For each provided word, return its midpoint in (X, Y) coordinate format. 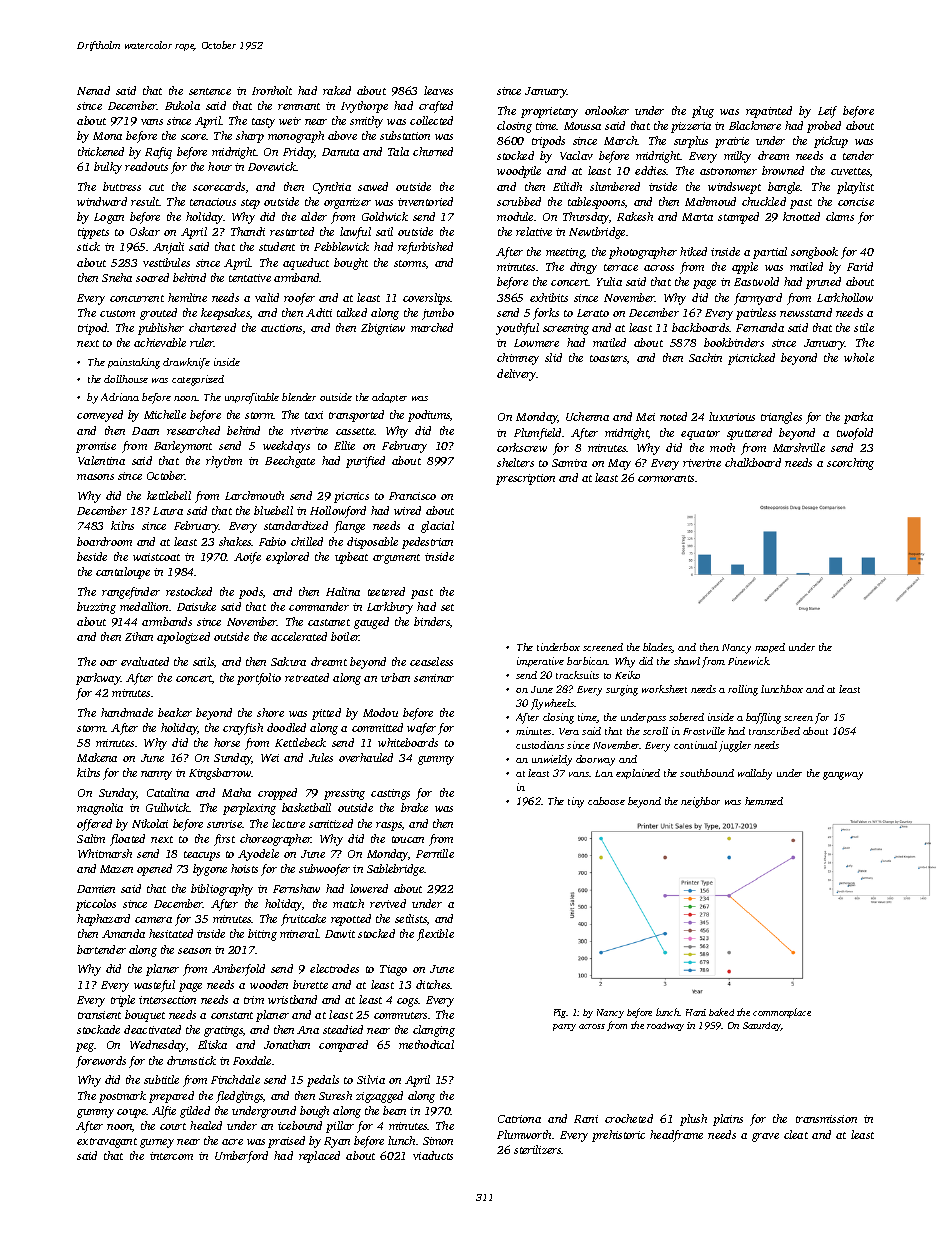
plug (703, 112)
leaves (438, 90)
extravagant (107, 1143)
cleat (796, 1134)
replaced (319, 1157)
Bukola (182, 105)
